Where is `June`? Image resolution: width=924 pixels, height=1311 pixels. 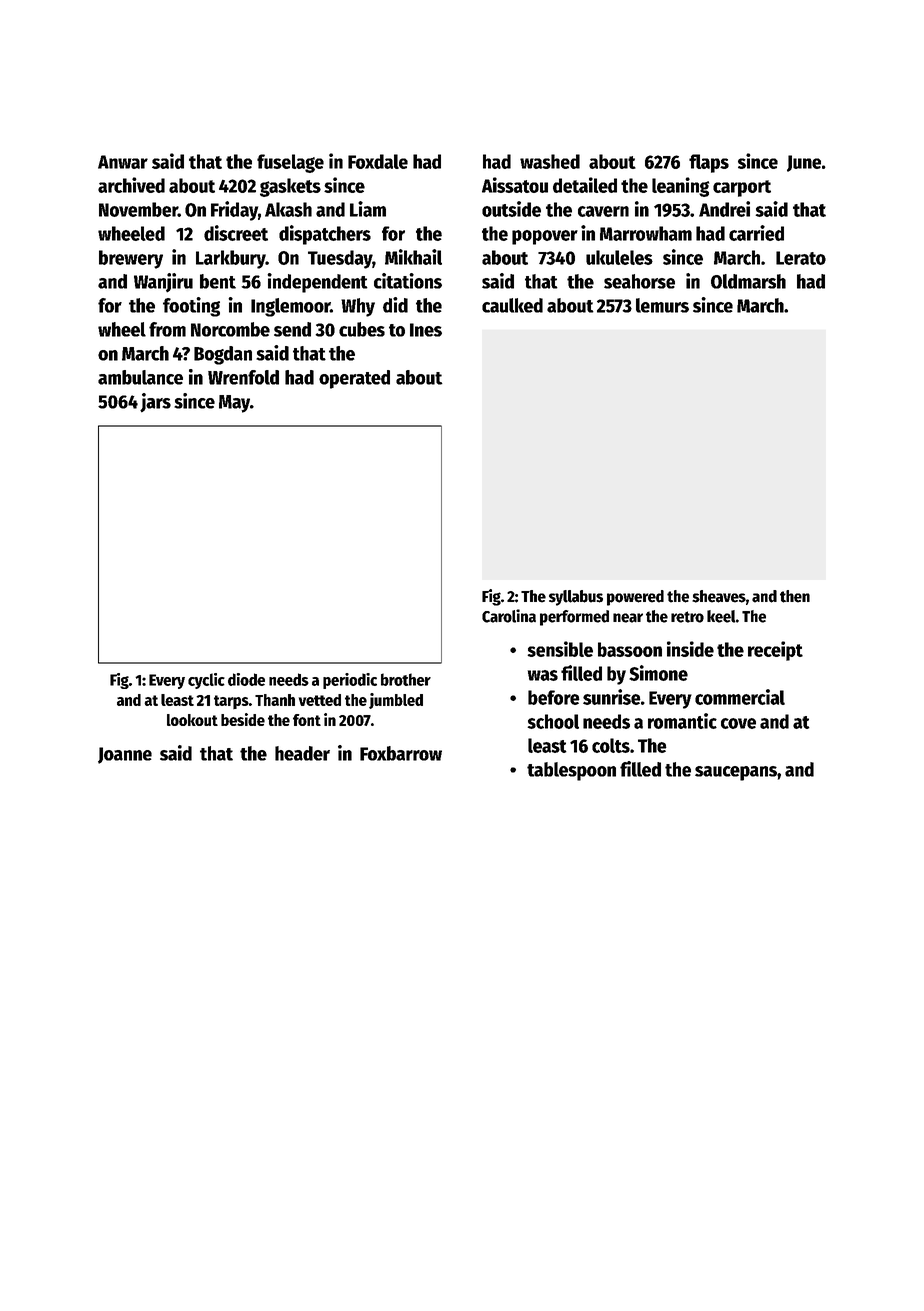 June is located at coordinates (804, 163).
